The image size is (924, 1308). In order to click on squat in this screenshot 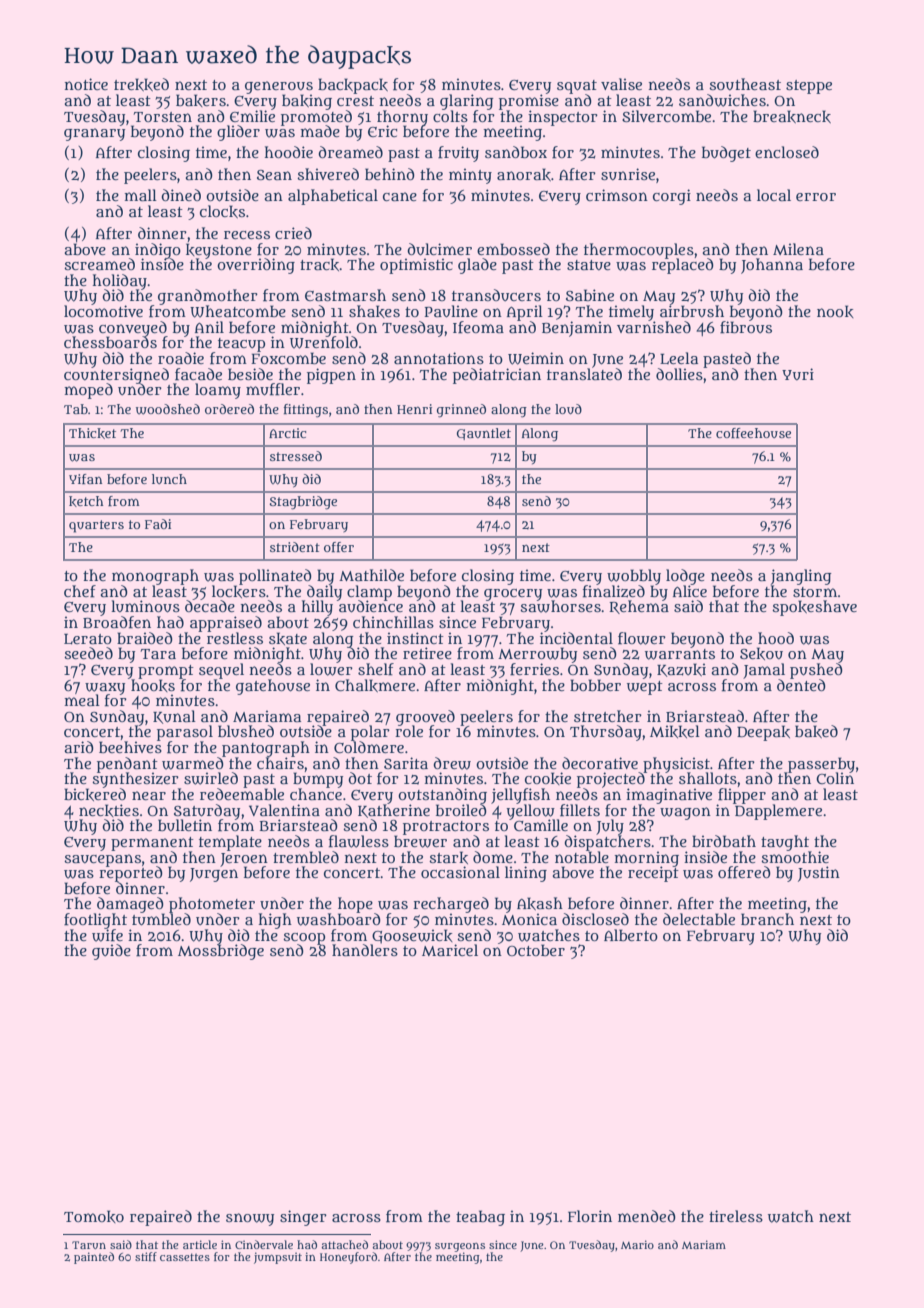, I will do `click(577, 87)`.
